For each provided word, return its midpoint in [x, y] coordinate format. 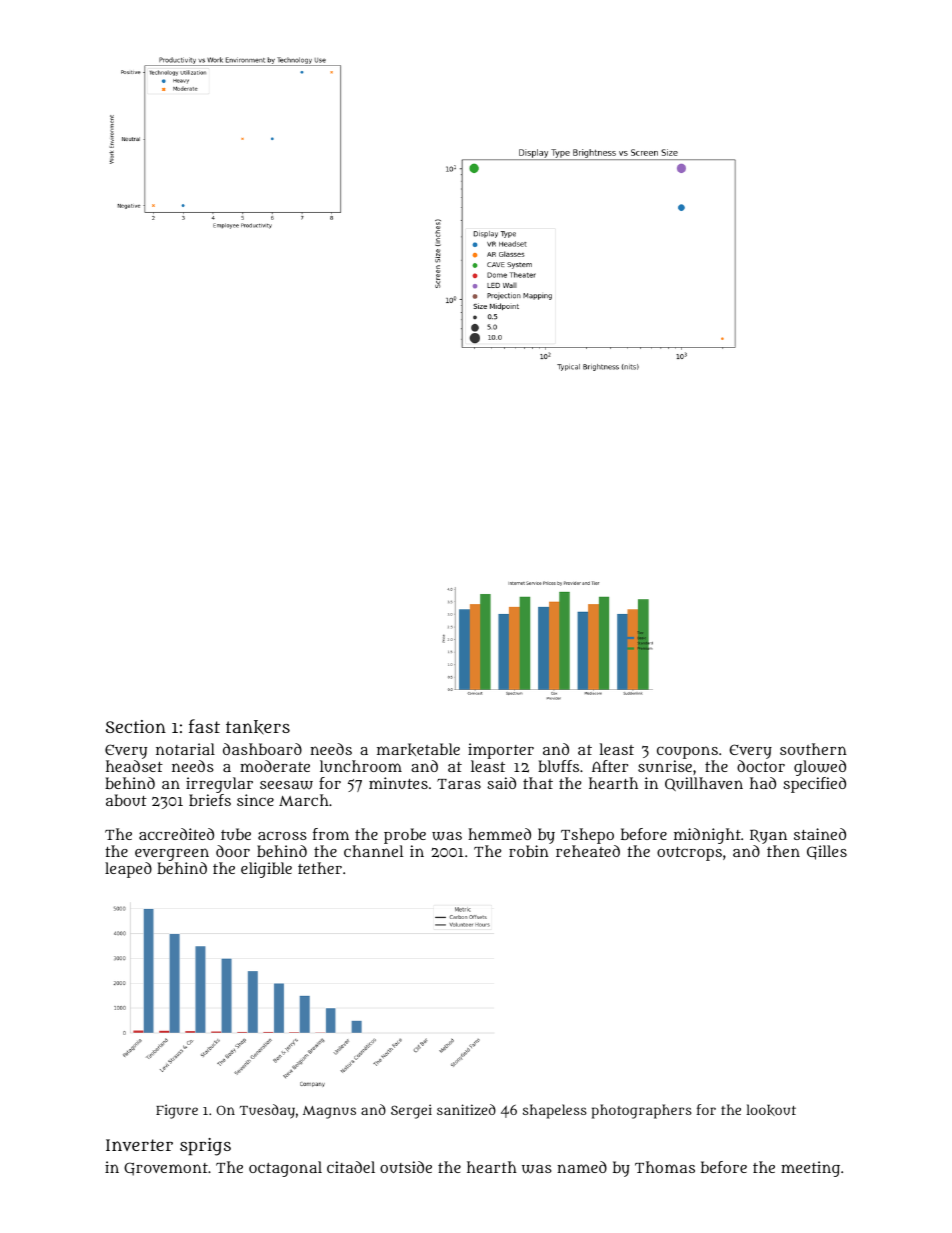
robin [529, 851]
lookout [771, 1110]
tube [236, 834]
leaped [128, 870]
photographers [642, 1111]
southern [813, 749]
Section [136, 726]
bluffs [558, 766]
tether [320, 868]
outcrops [689, 854]
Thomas [665, 1167]
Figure [177, 1111]
